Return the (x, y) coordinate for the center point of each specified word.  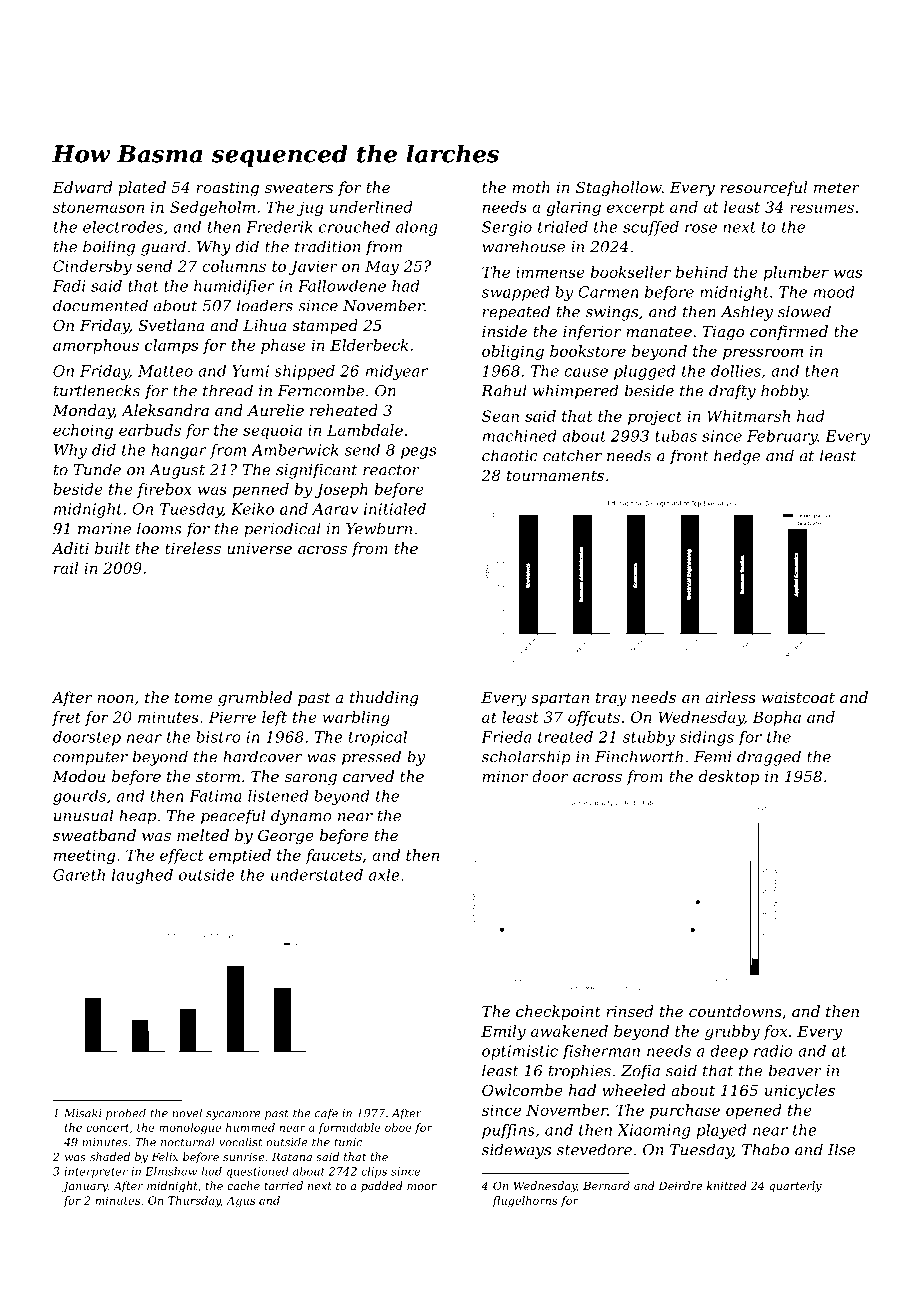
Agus (240, 1201)
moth (531, 187)
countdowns (735, 1011)
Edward (82, 187)
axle (384, 875)
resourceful (763, 188)
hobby (784, 392)
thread (228, 390)
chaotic (510, 455)
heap (137, 817)
